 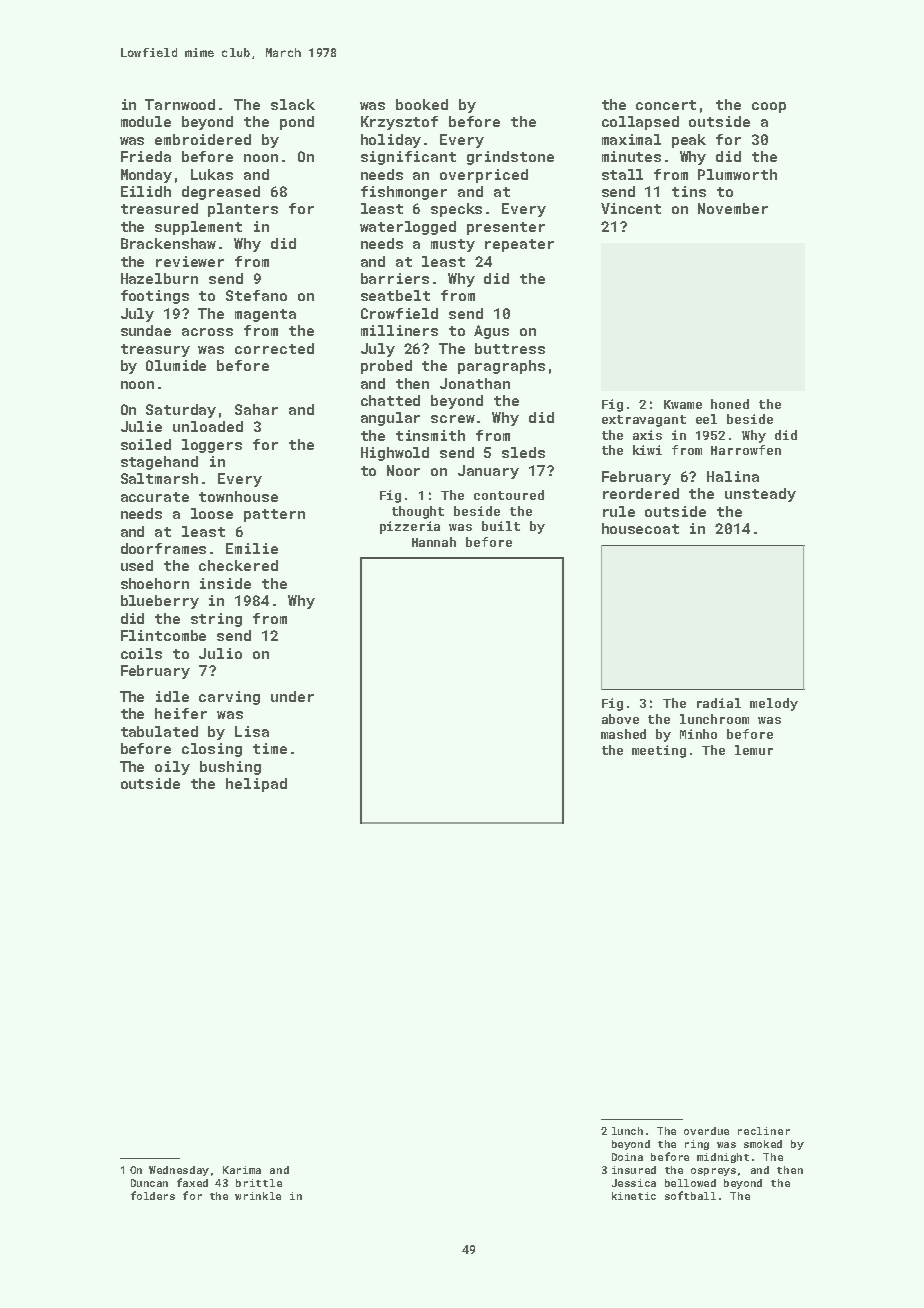 What do you see at coordinates (180, 104) in the screenshot?
I see `Tarnwood` at bounding box center [180, 104].
